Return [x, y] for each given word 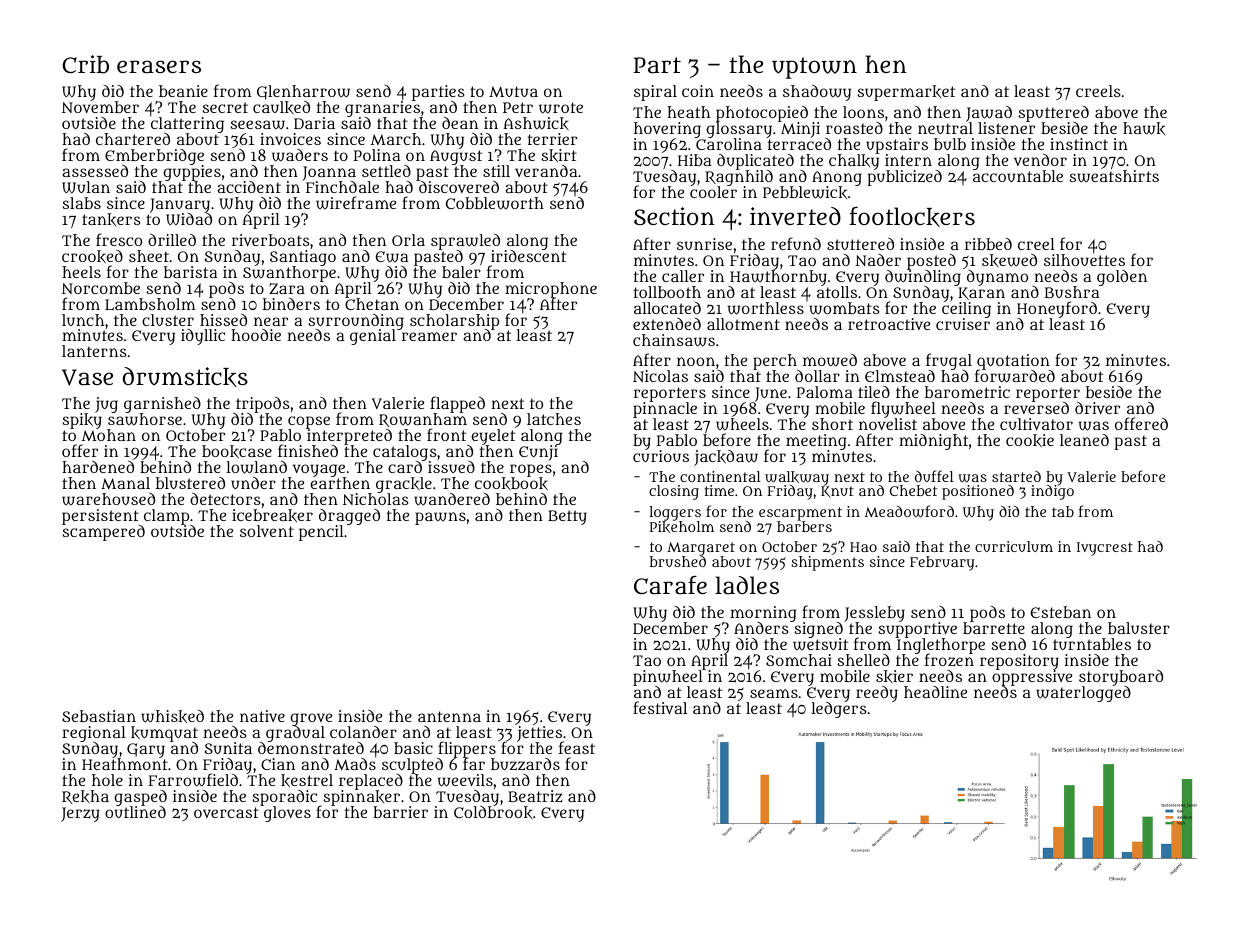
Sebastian [99, 716]
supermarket [906, 93]
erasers [159, 67]
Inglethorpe [941, 646]
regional [94, 734]
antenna [449, 716]
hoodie [256, 335]
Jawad [989, 114]
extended [667, 324]
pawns [440, 518]
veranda [546, 171]
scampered [103, 533]
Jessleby [874, 614]
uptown [814, 68]
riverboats [271, 240]
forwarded [1015, 377]
